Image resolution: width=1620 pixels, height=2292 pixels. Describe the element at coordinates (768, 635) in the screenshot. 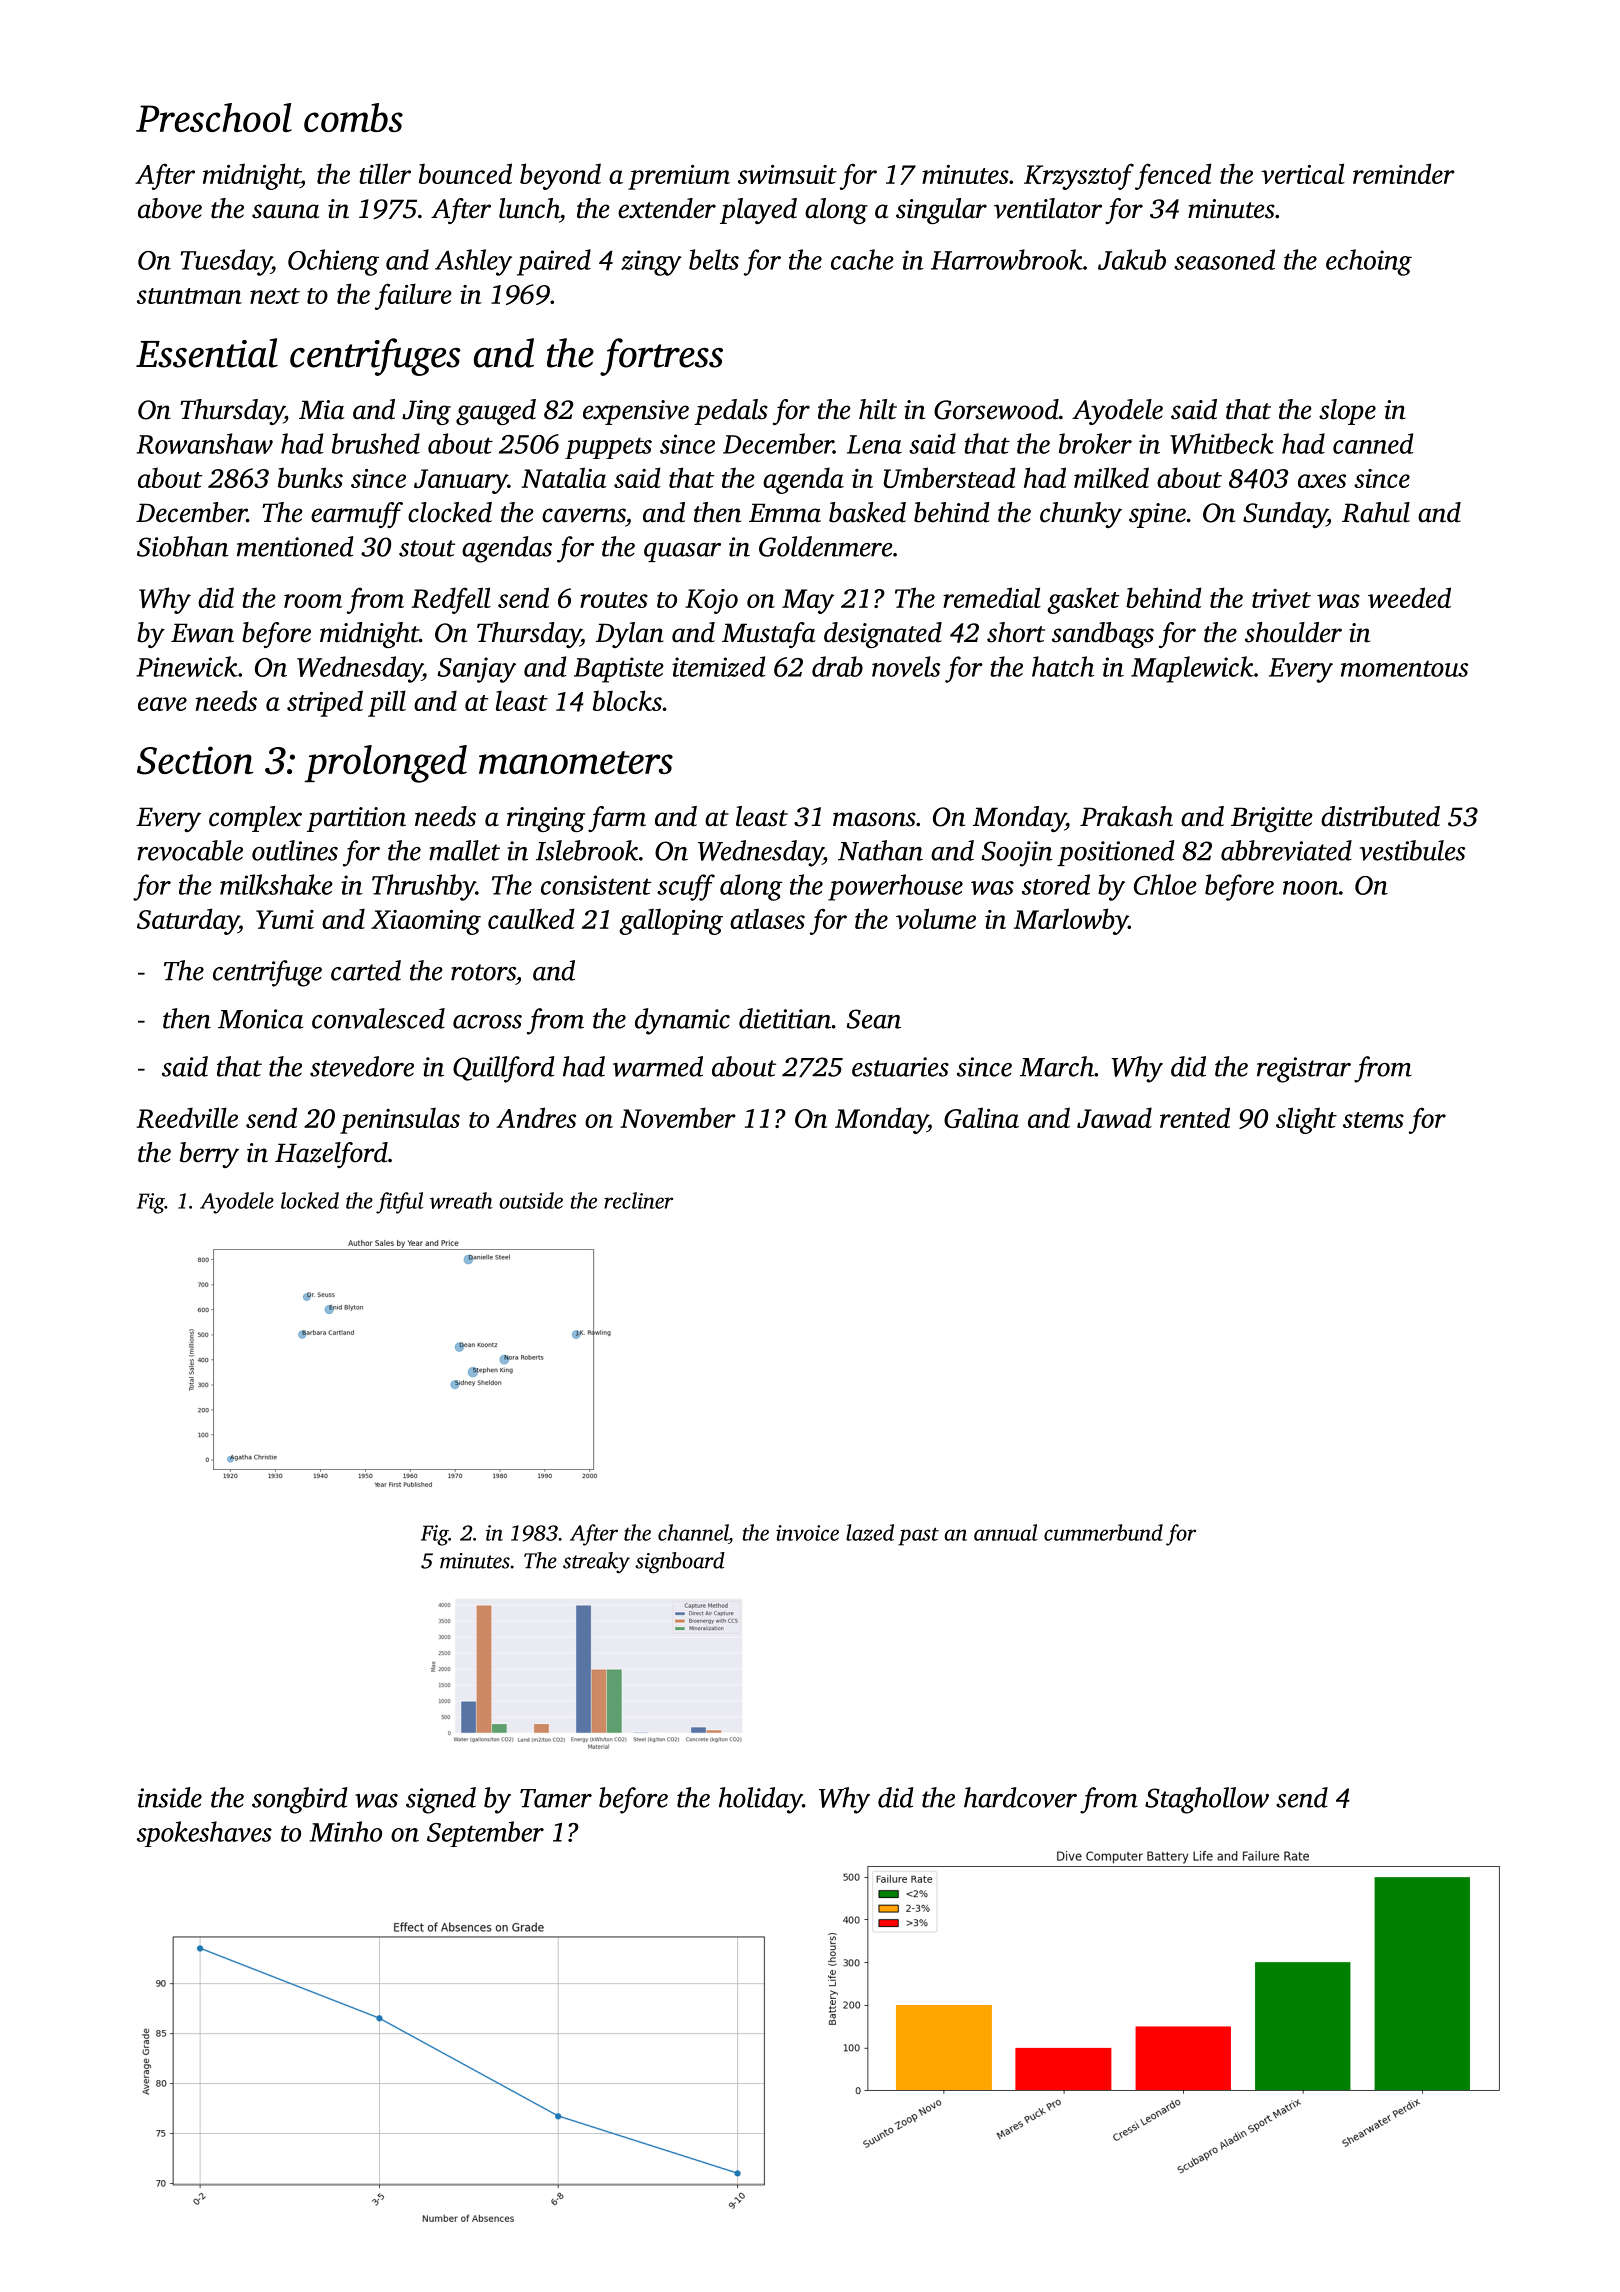

I see `Mustafa` at that location.
